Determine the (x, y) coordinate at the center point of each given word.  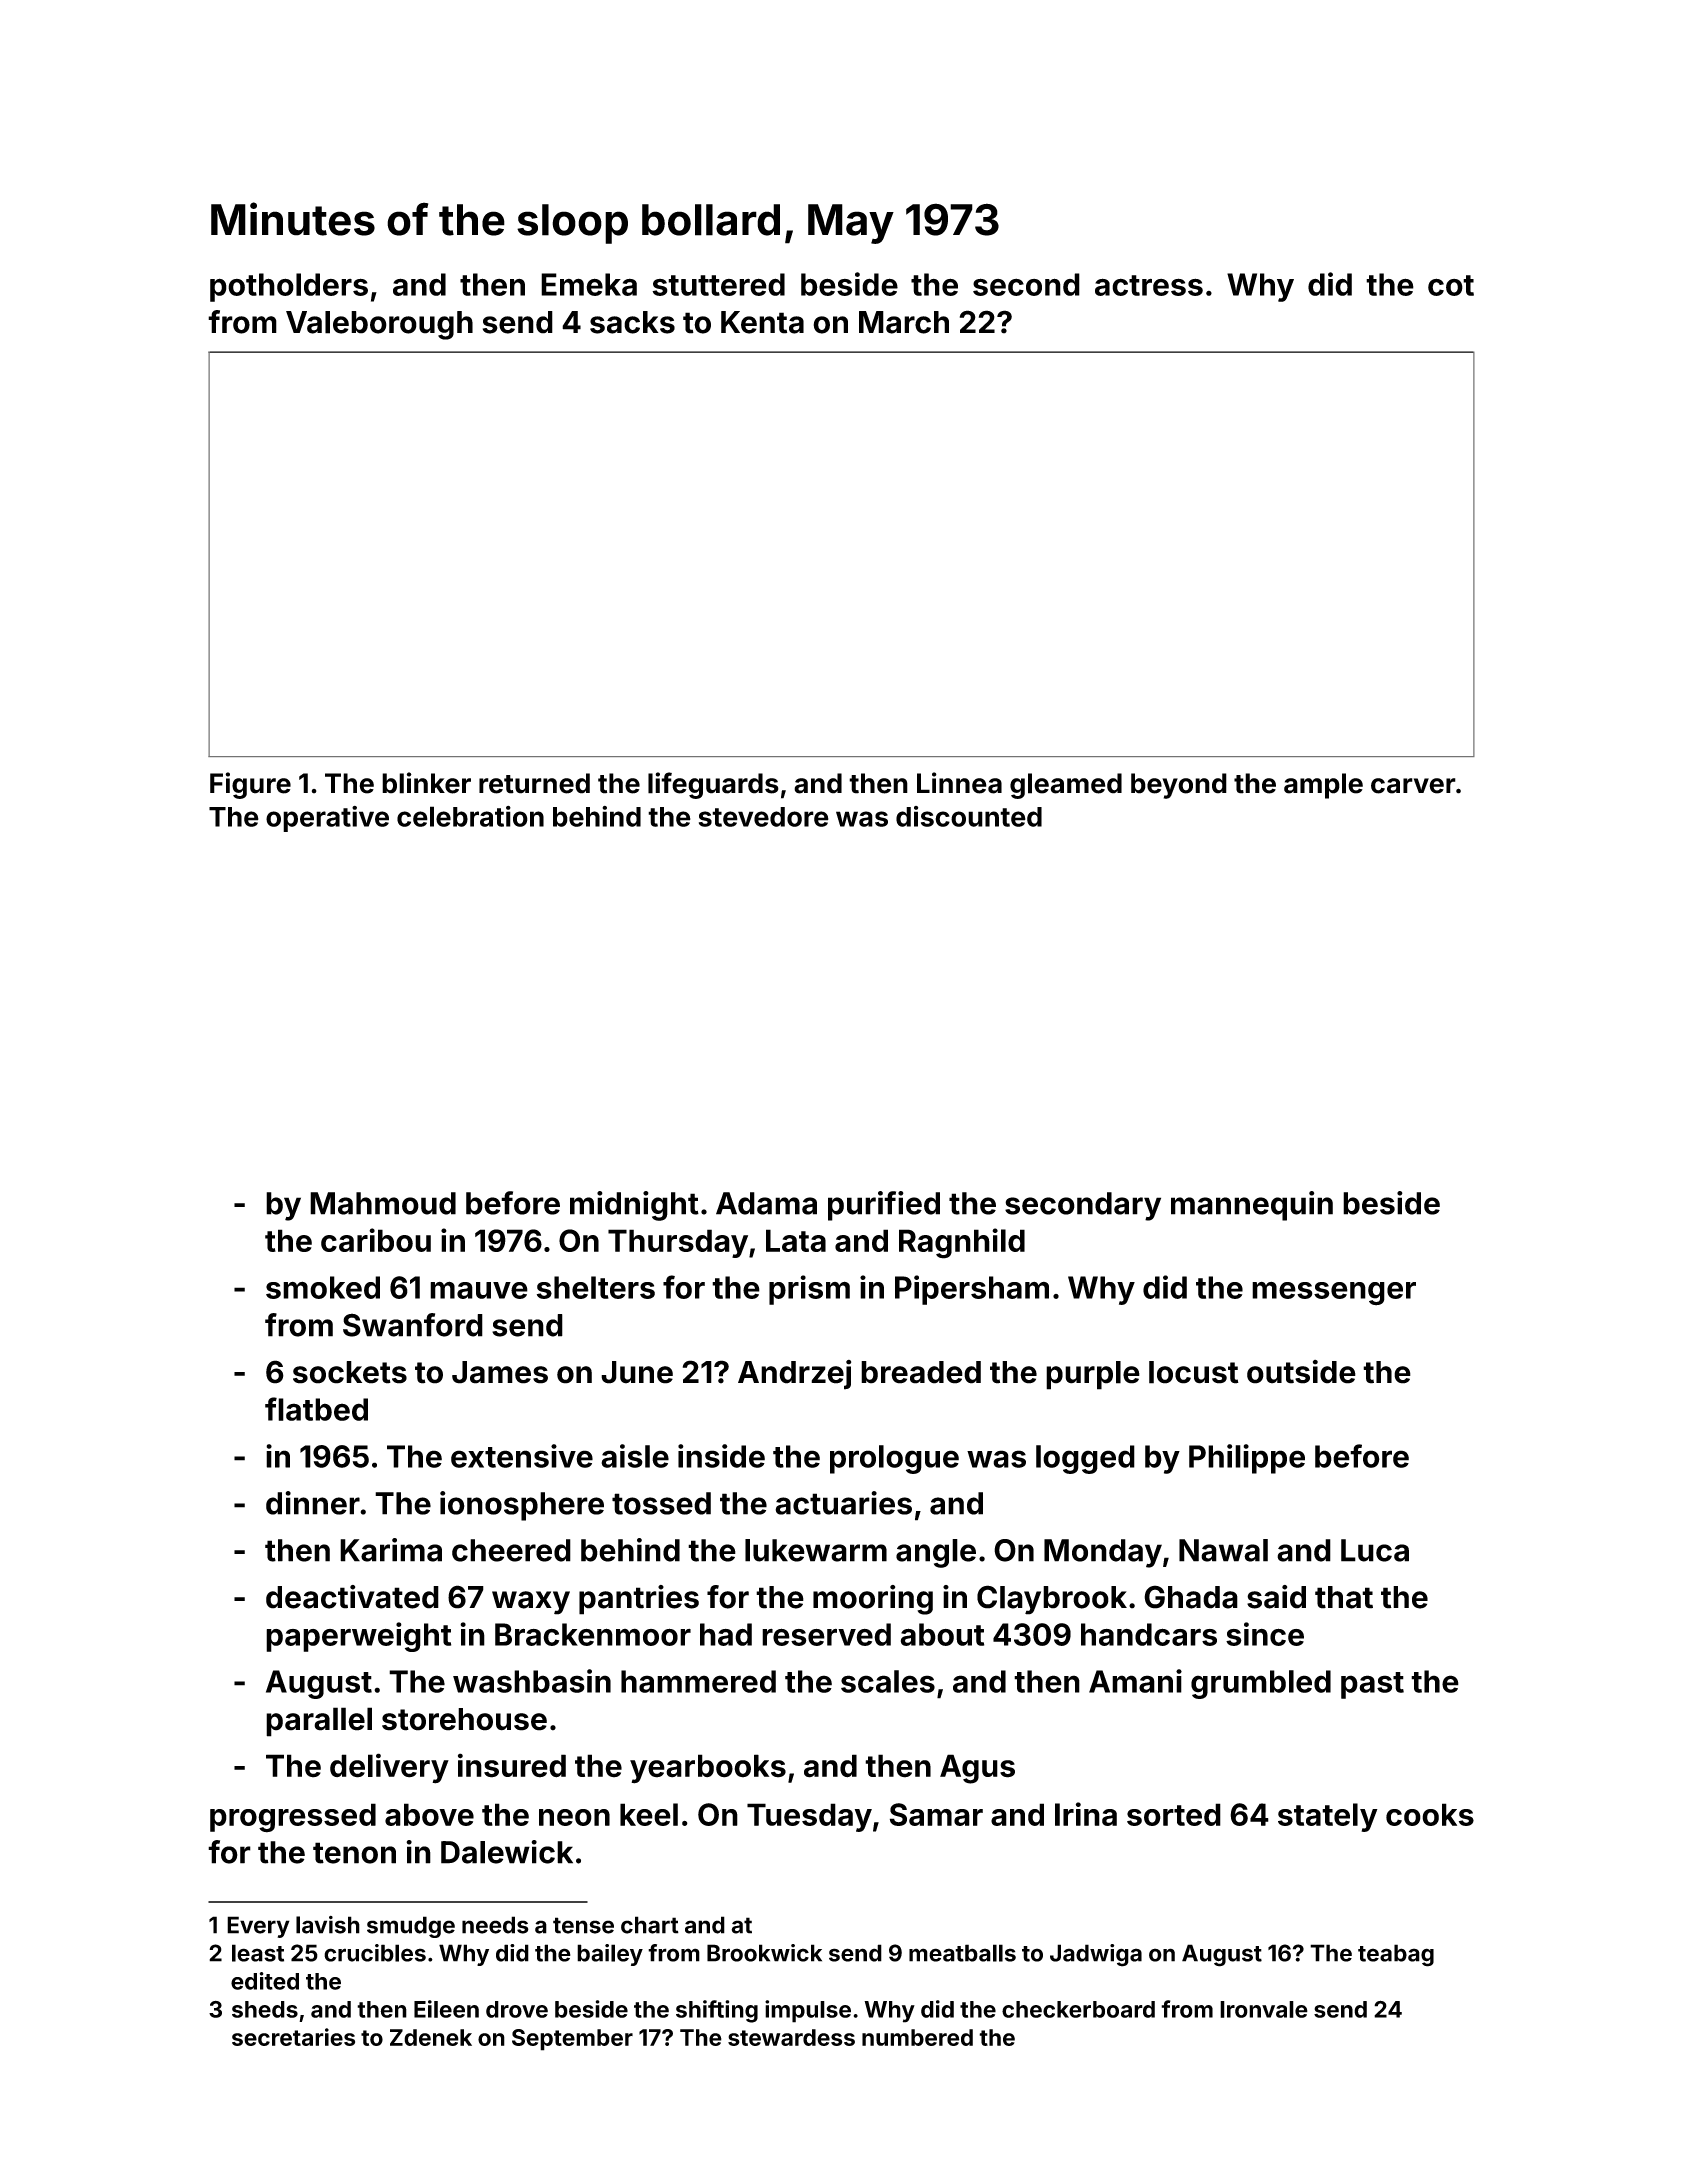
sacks (632, 322)
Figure (250, 785)
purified (884, 1206)
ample (1323, 786)
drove (517, 2009)
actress (1149, 285)
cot (1451, 285)
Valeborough (379, 325)
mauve (479, 1290)
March (904, 322)
